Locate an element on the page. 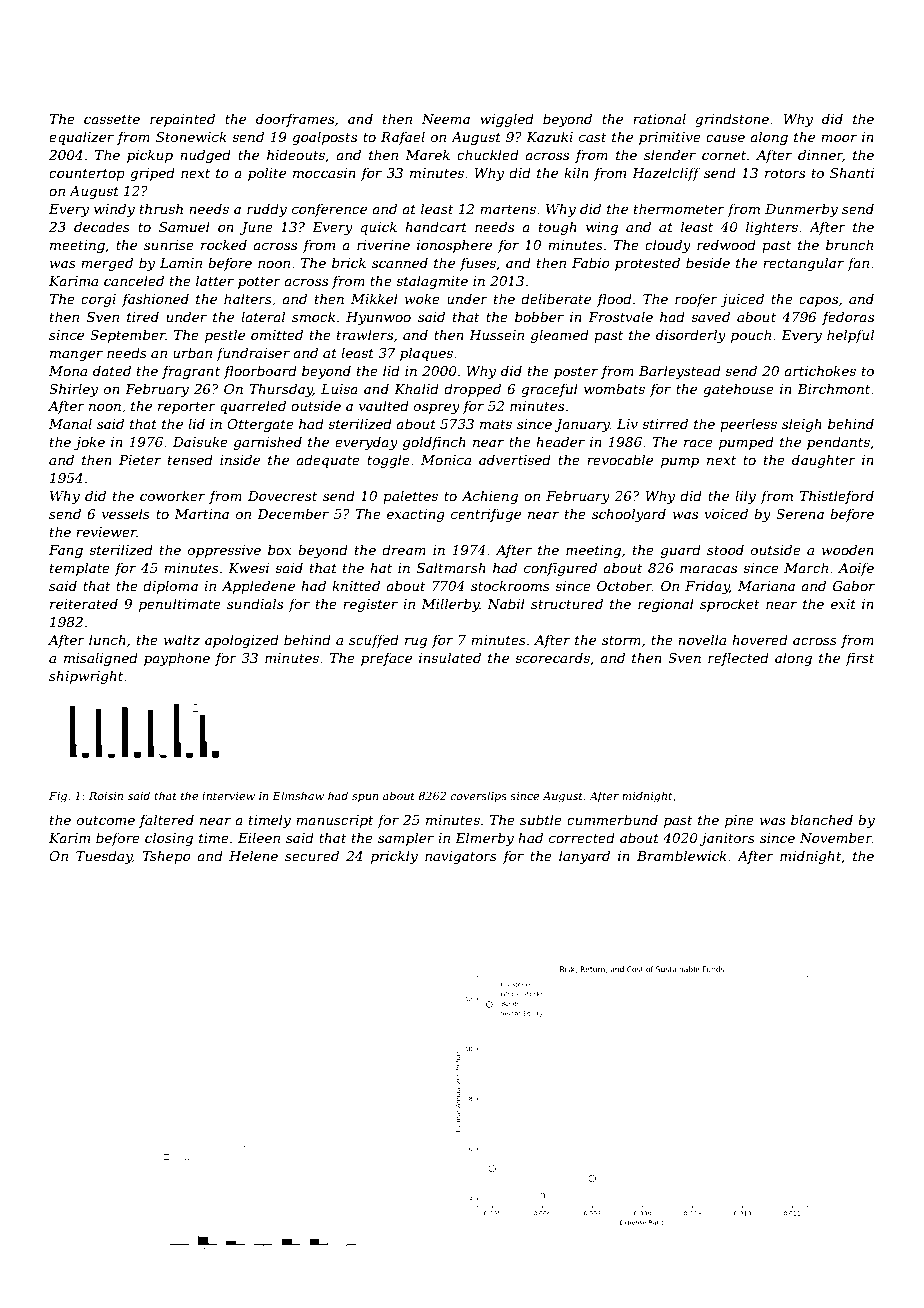 The height and width of the document is (1308, 924). brunch is located at coordinates (849, 244).
